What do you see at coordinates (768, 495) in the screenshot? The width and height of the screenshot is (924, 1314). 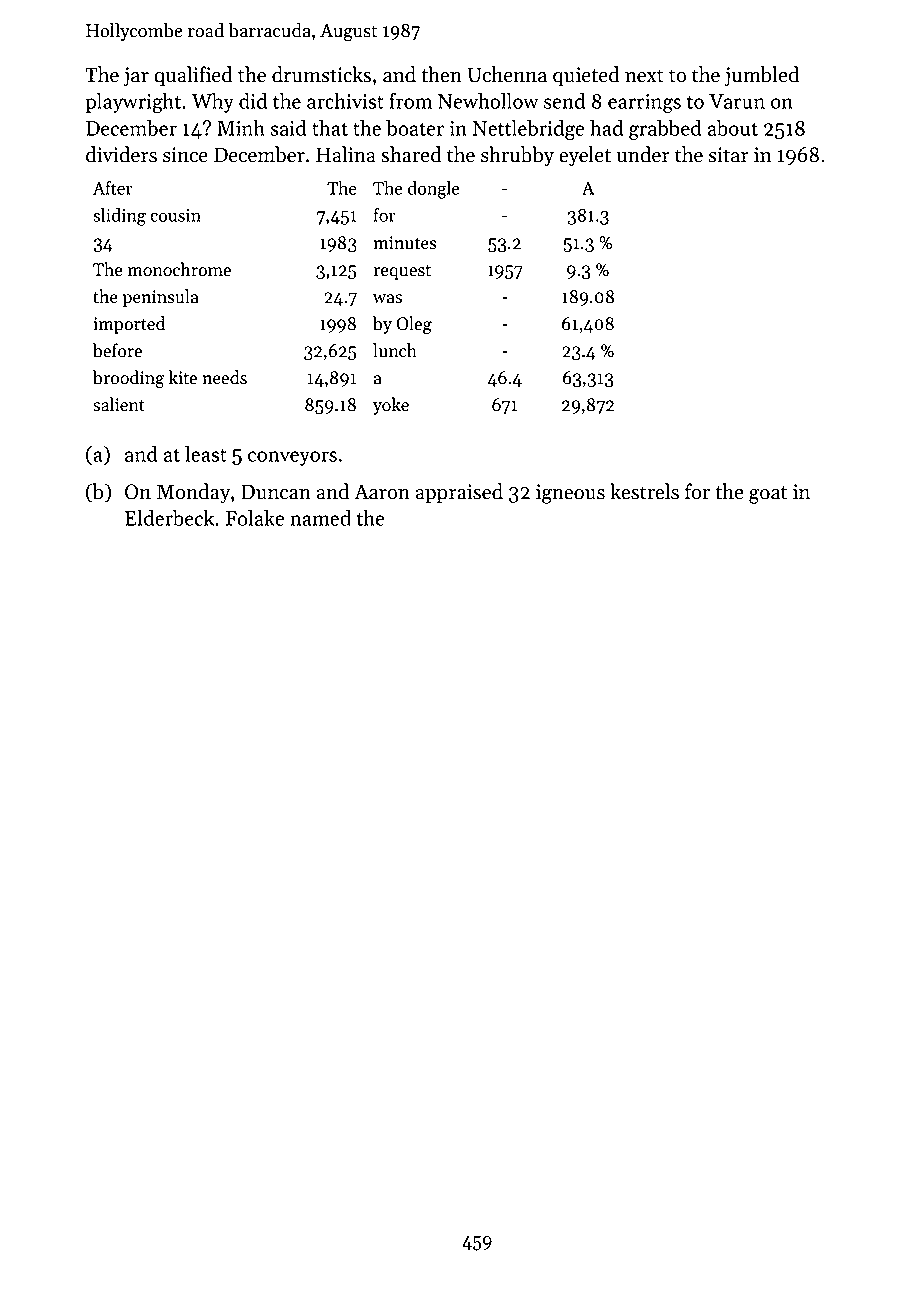 I see `goat` at bounding box center [768, 495].
